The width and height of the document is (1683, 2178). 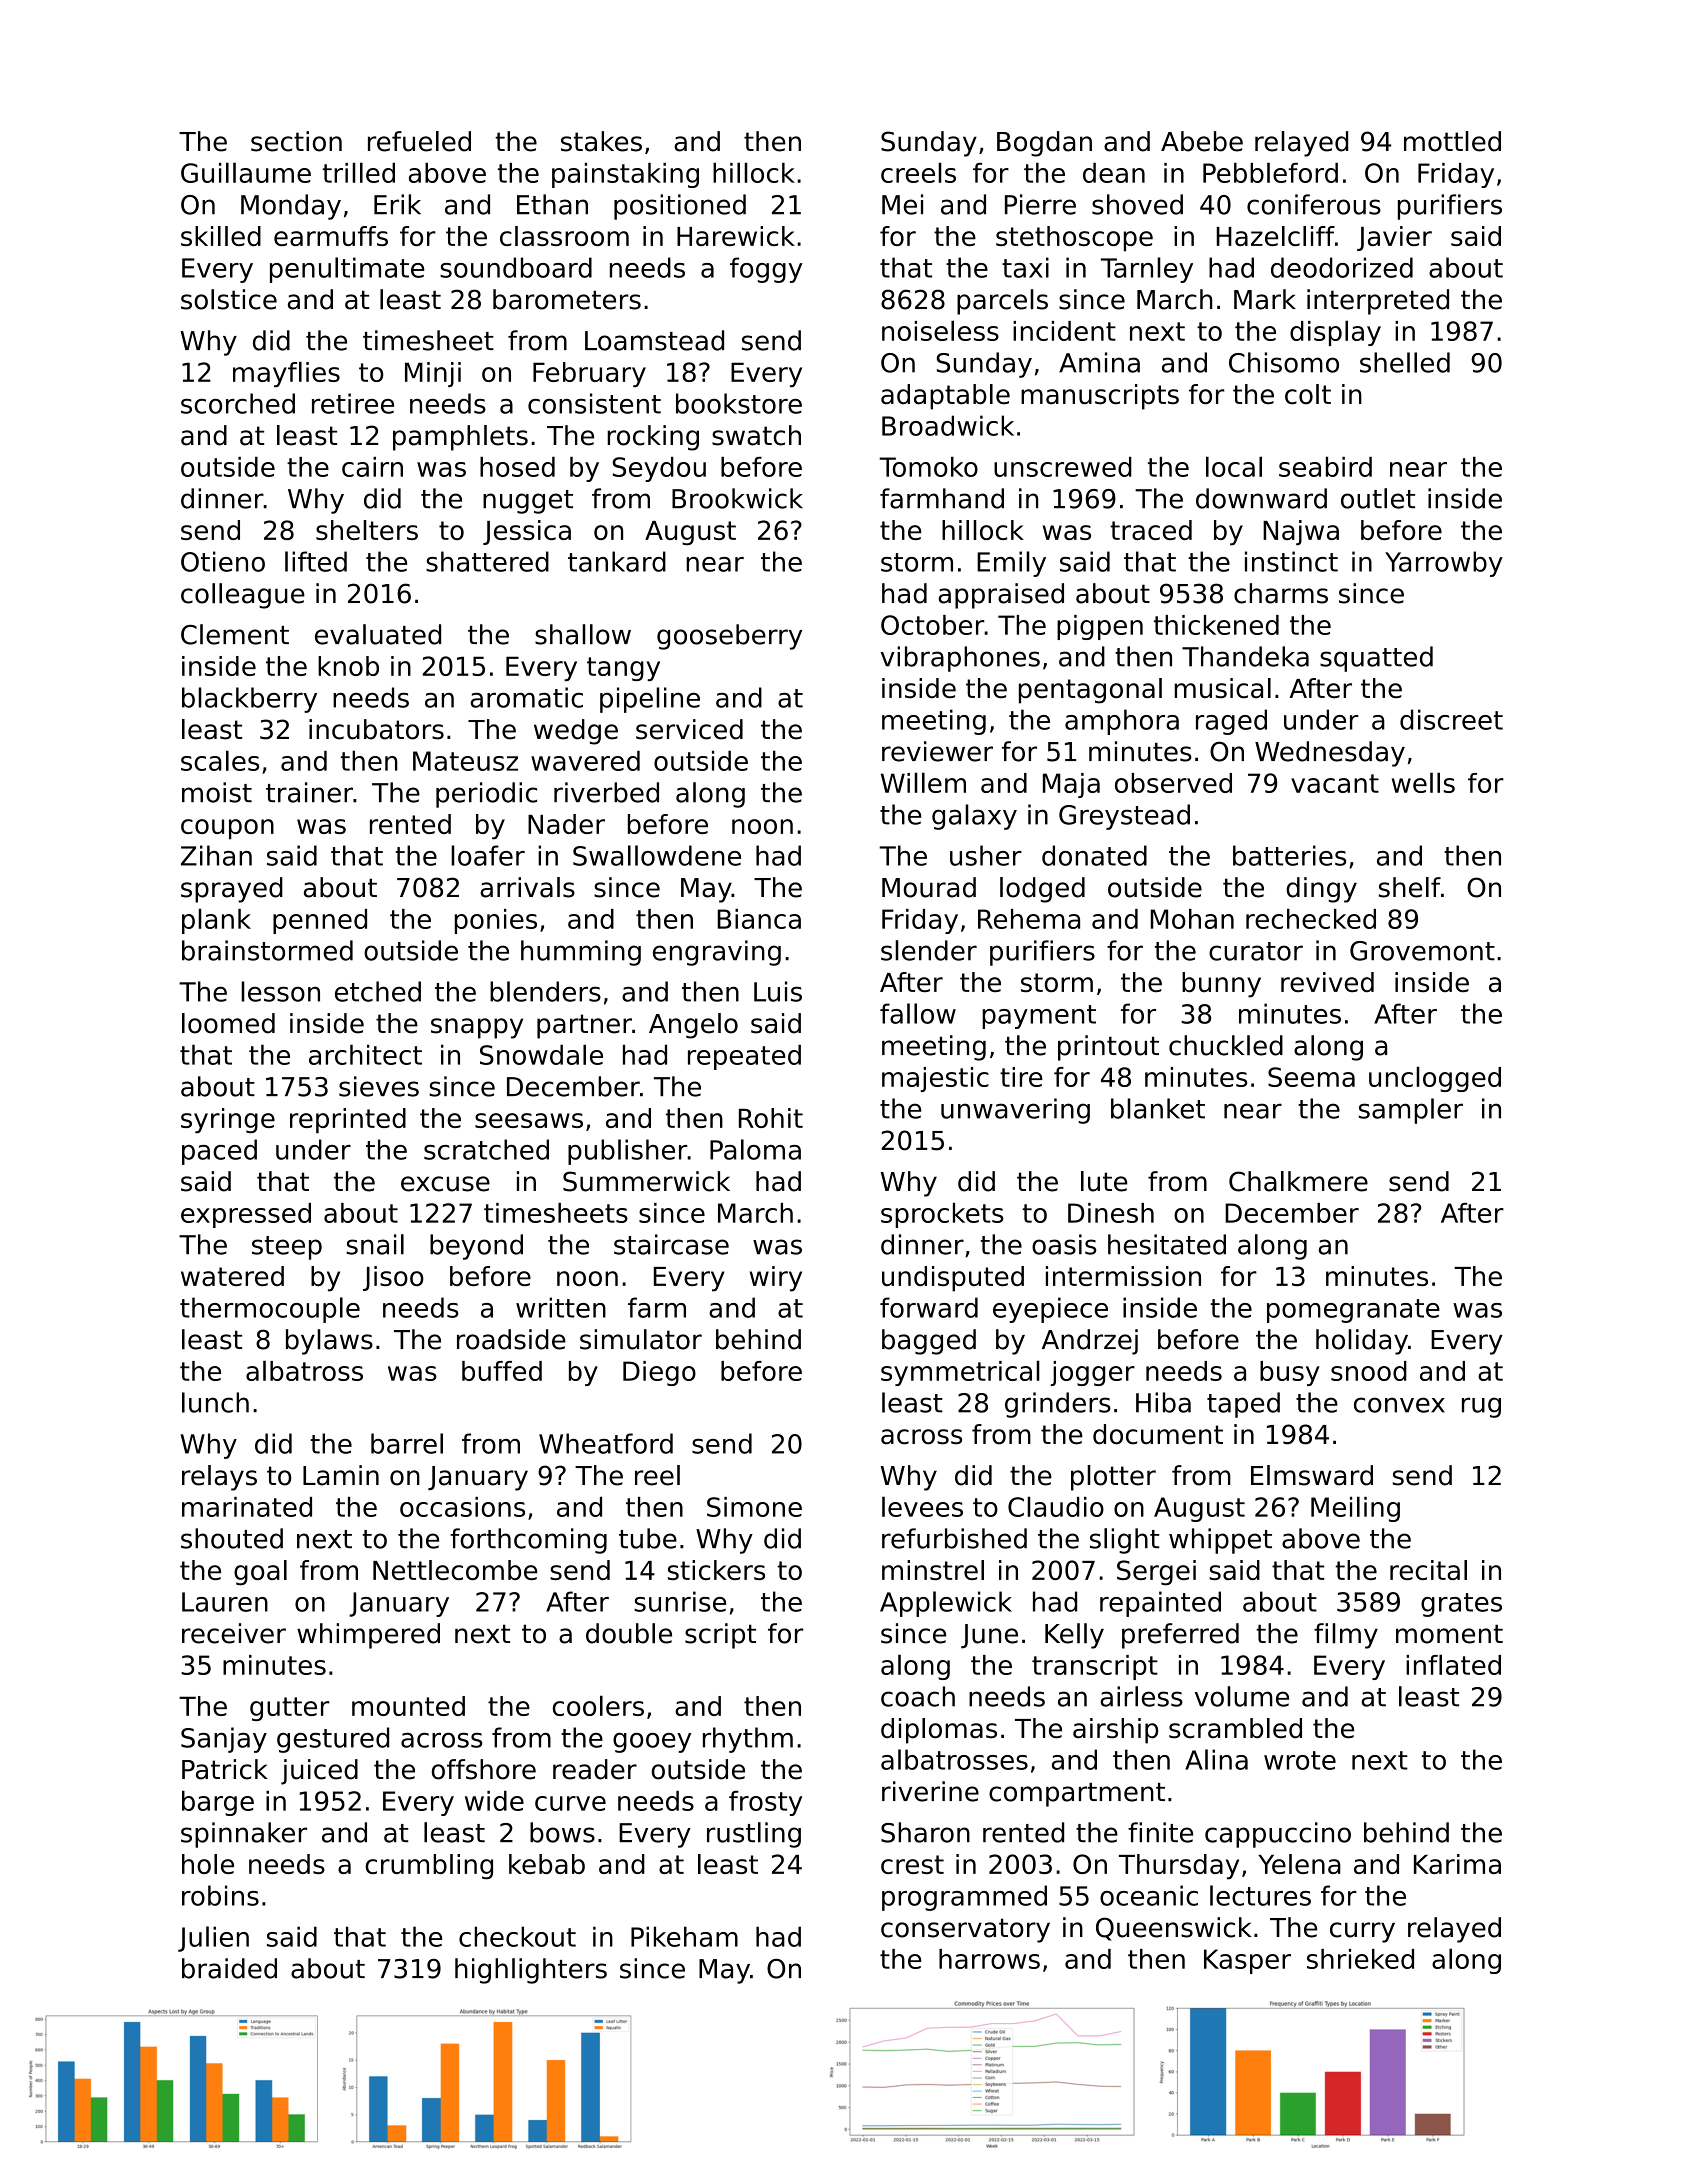 What do you see at coordinates (601, 141) in the document?
I see `stakes` at bounding box center [601, 141].
